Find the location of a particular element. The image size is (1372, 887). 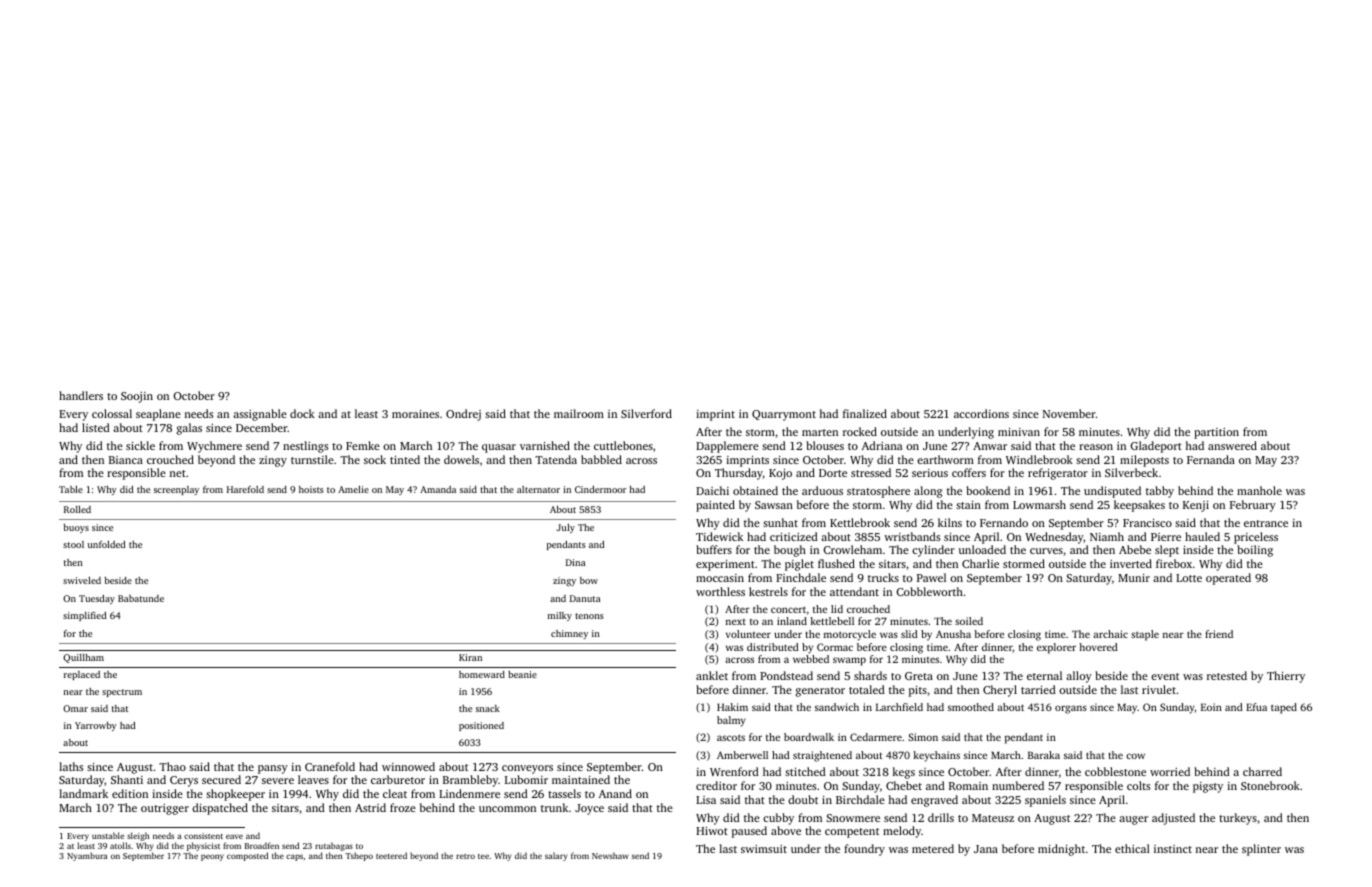

cobblestone is located at coordinates (1115, 771).
